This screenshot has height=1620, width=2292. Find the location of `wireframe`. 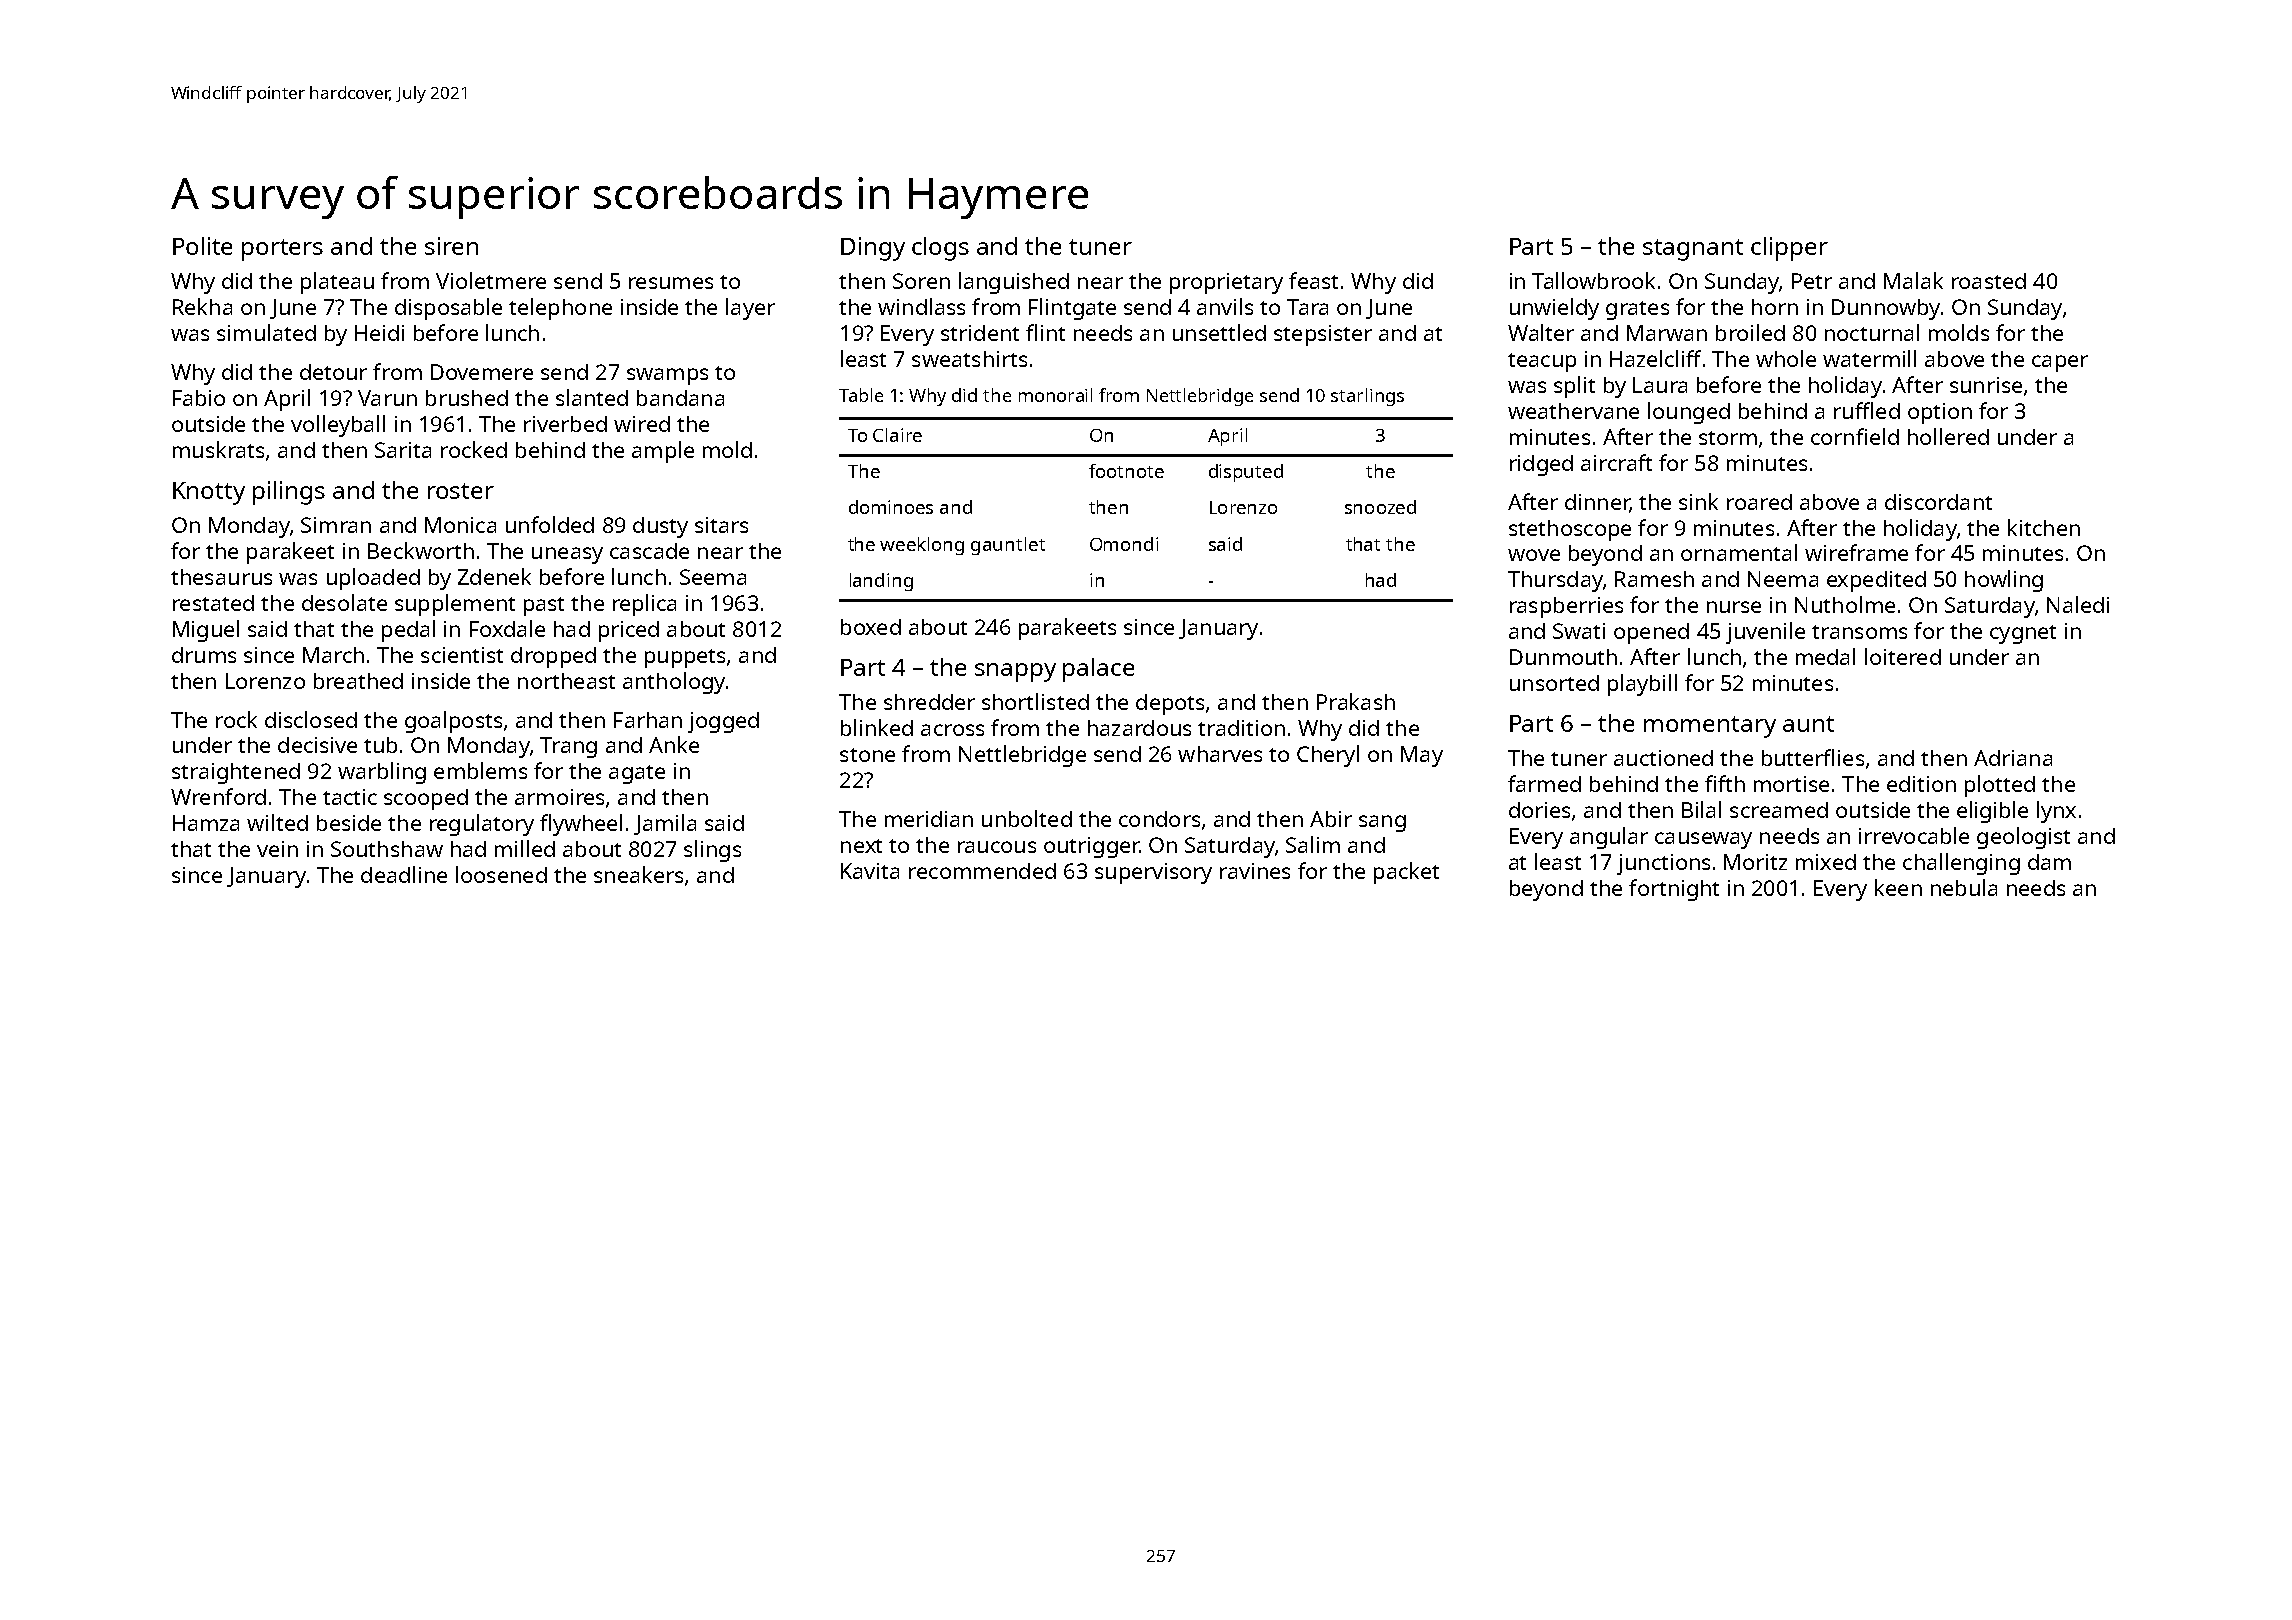

wireframe is located at coordinates (1856, 552).
